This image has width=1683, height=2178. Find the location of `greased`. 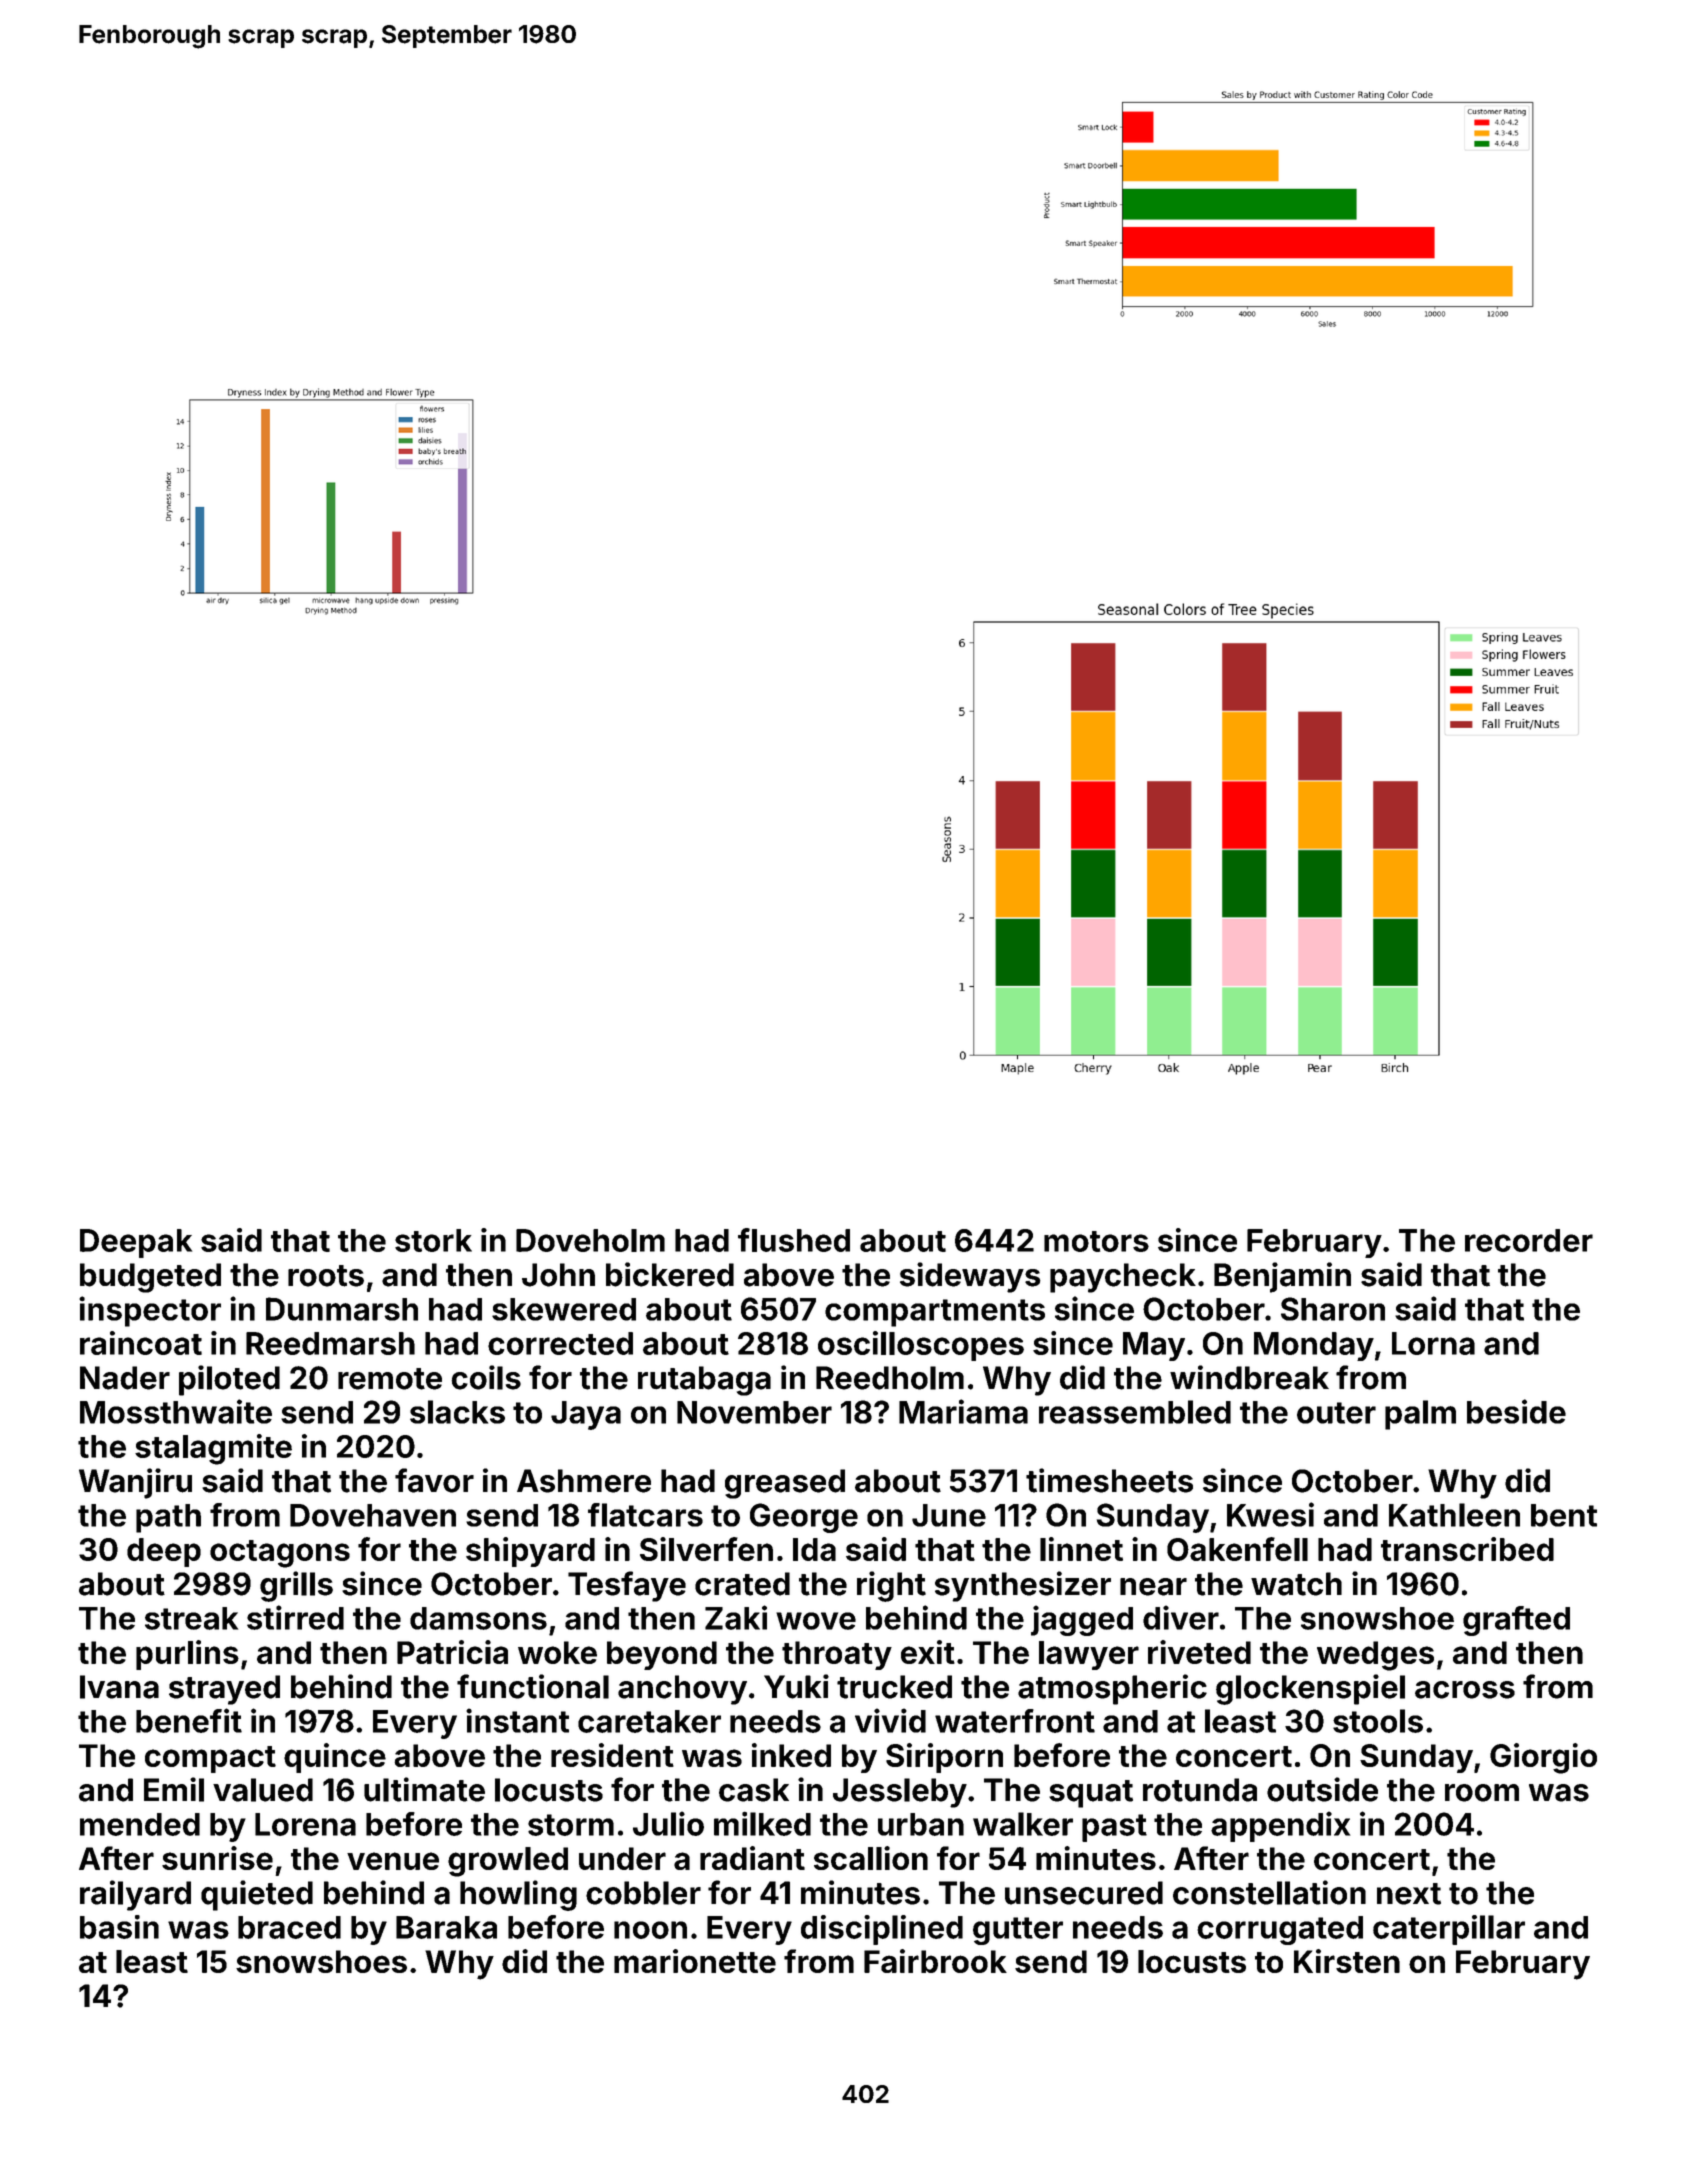

greased is located at coordinates (785, 1484).
